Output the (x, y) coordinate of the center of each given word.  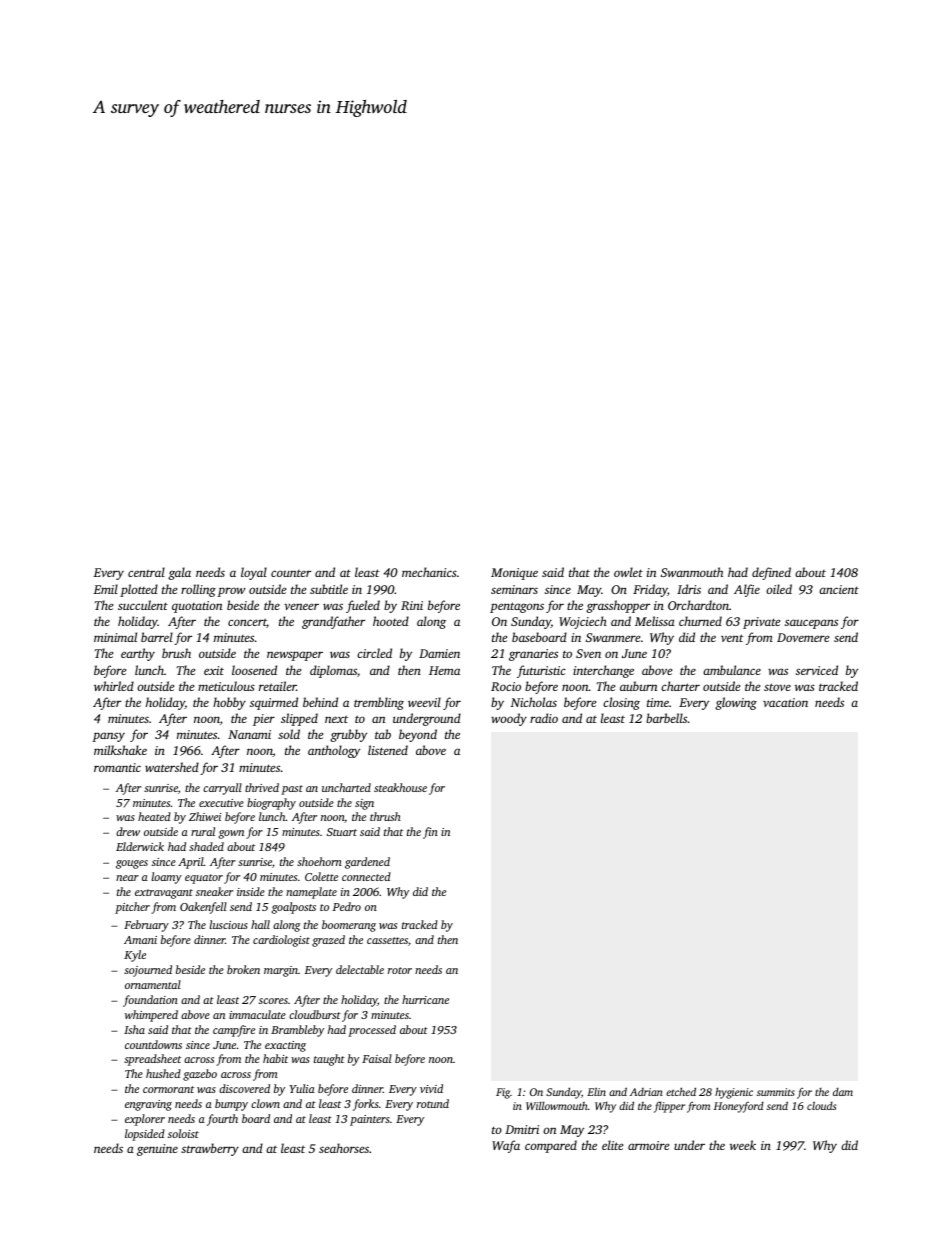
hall (260, 924)
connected (366, 876)
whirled (114, 686)
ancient (839, 589)
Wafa (506, 1146)
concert (247, 623)
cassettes (387, 940)
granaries (533, 655)
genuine (157, 1150)
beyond (418, 735)
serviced (817, 670)
